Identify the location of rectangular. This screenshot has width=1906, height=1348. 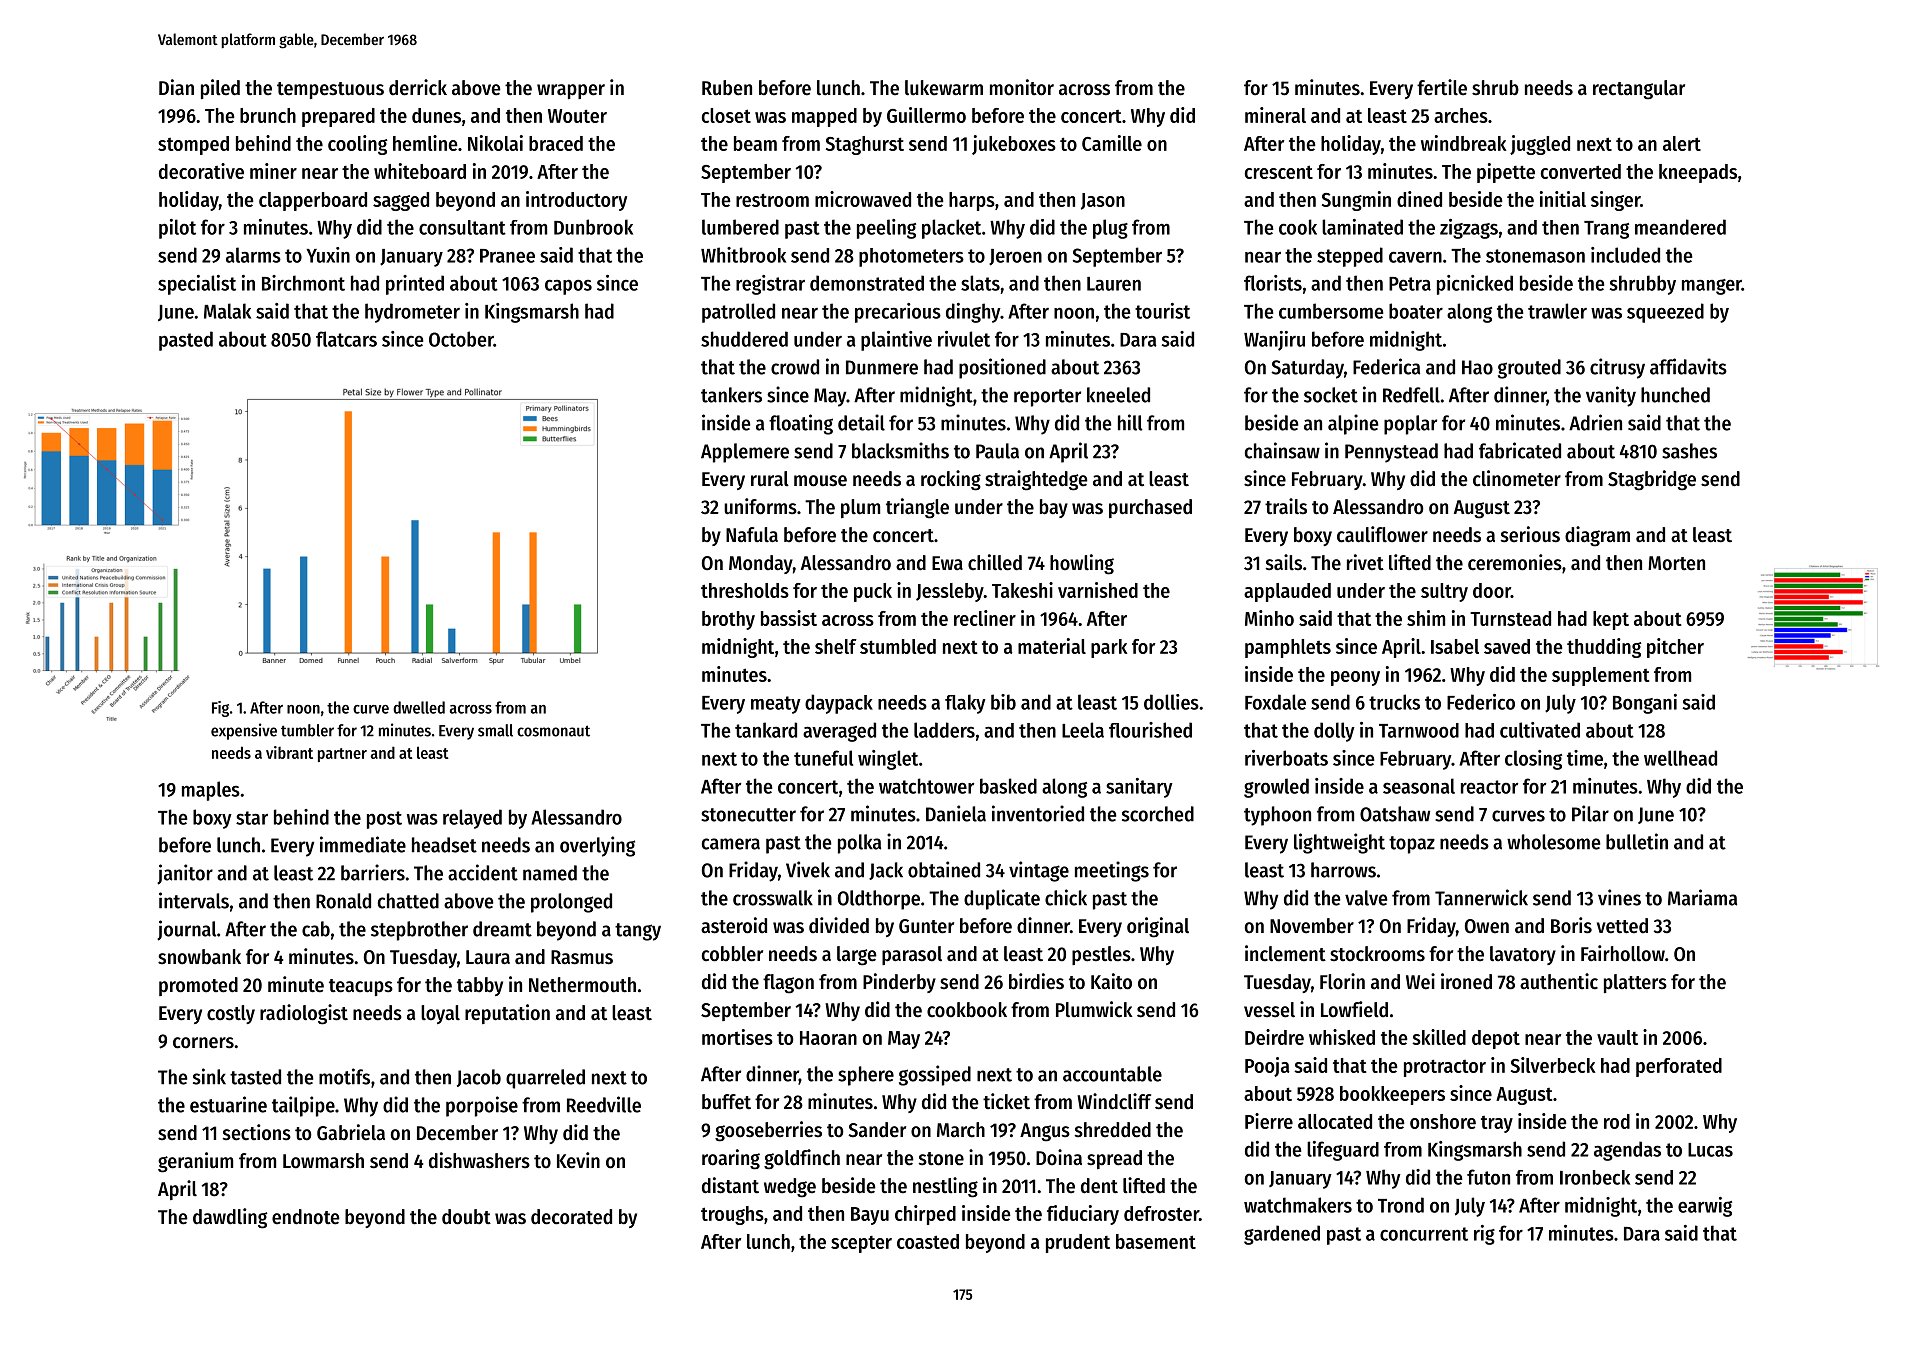
(1639, 90).
